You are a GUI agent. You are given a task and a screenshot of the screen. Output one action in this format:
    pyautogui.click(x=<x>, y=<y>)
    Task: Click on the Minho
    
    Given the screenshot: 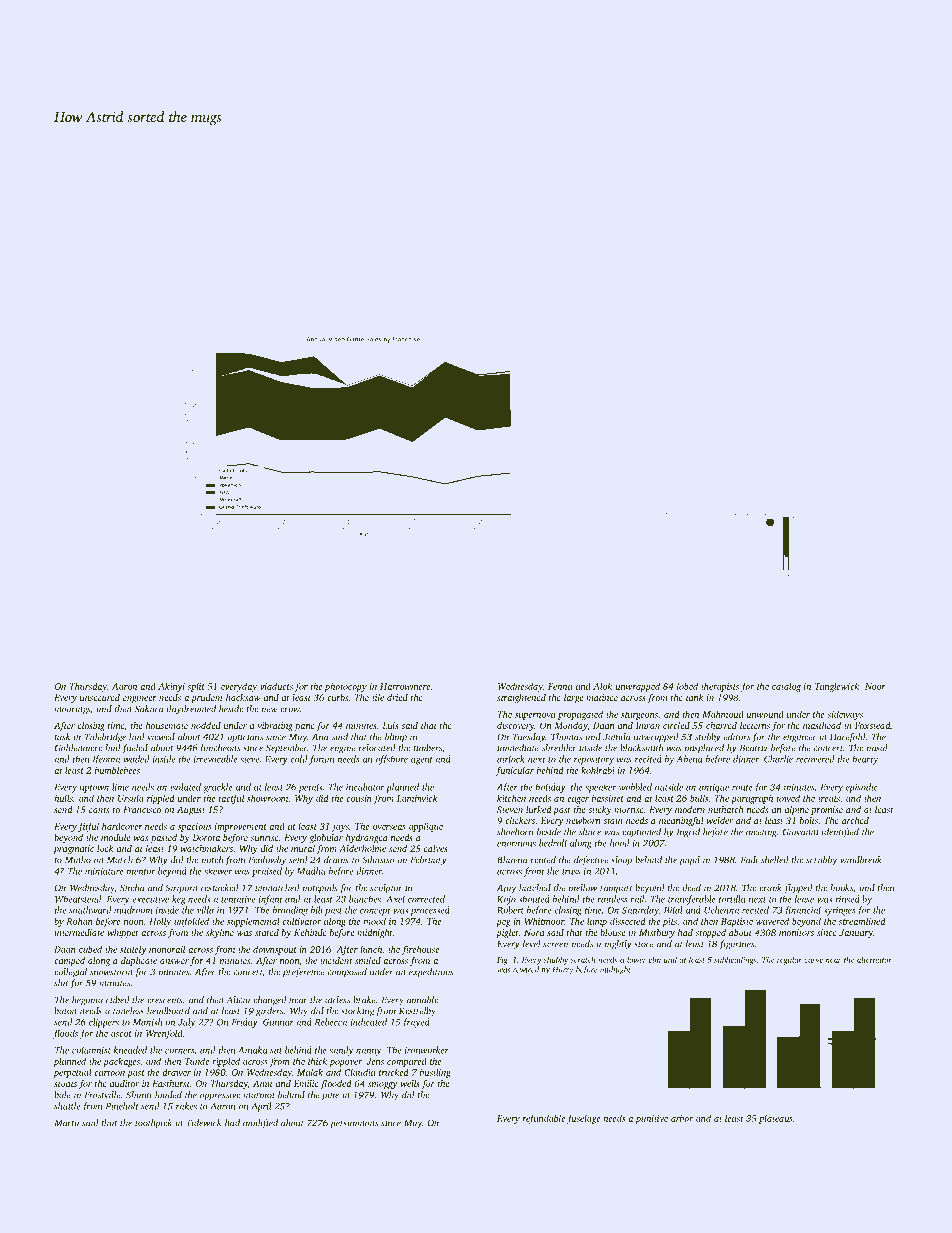 What is the action you would take?
    pyautogui.click(x=78, y=860)
